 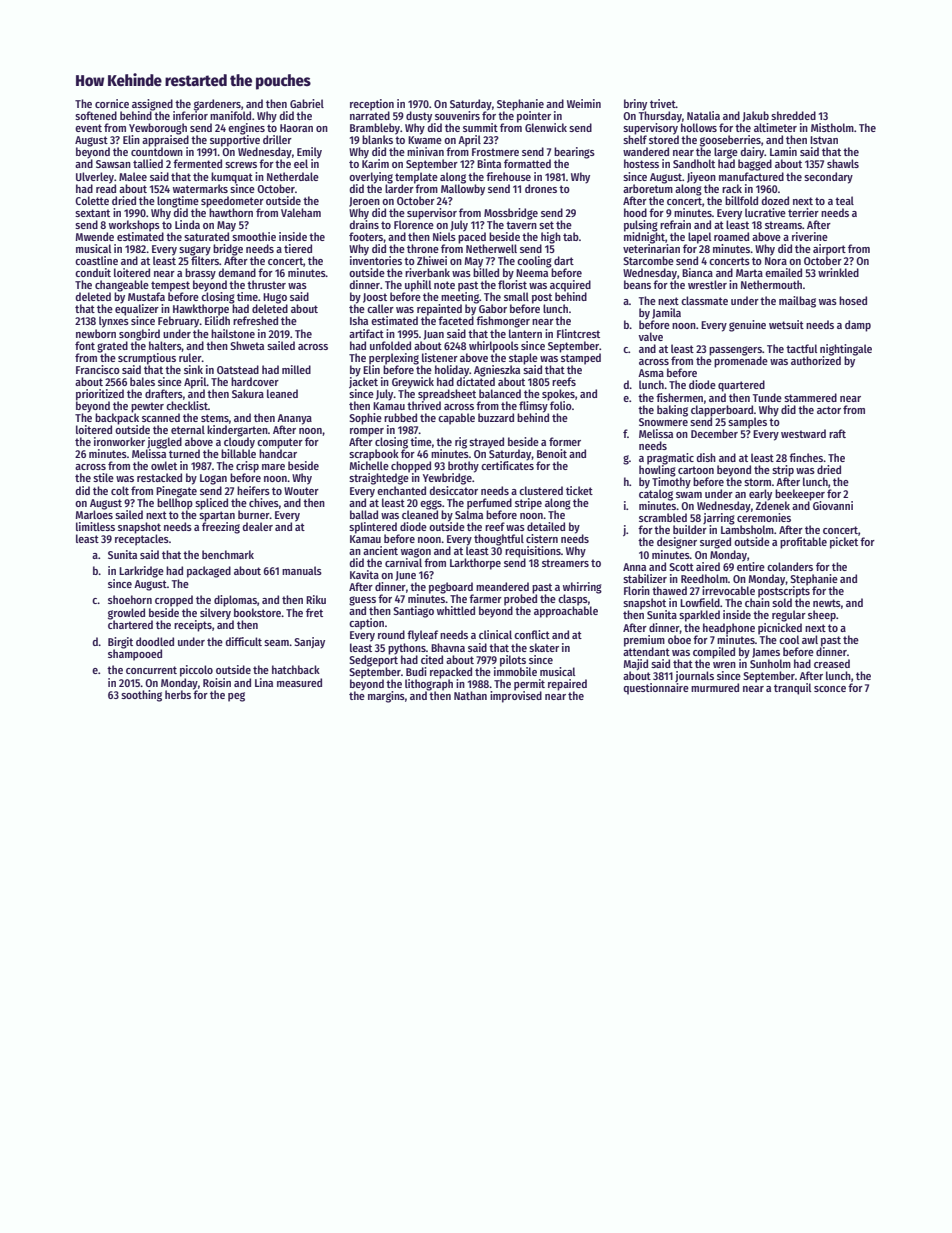 I want to click on font, so click(x=85, y=345).
